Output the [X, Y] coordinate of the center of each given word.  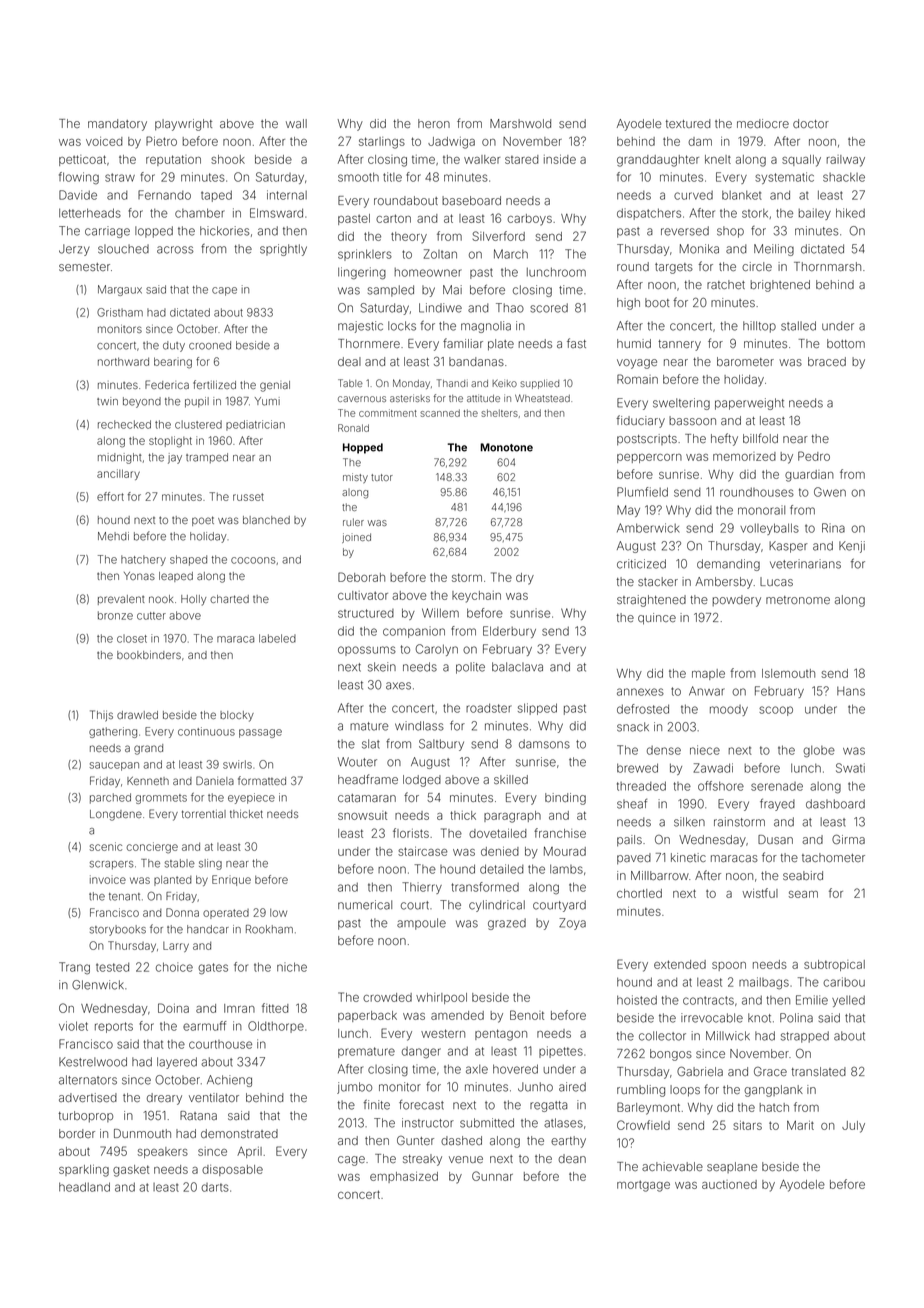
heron [434, 123]
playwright [183, 125]
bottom [846, 343]
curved [693, 195]
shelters [499, 413]
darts [215, 1187]
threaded [641, 786]
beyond [142, 402]
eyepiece [251, 798]
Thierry [422, 888]
